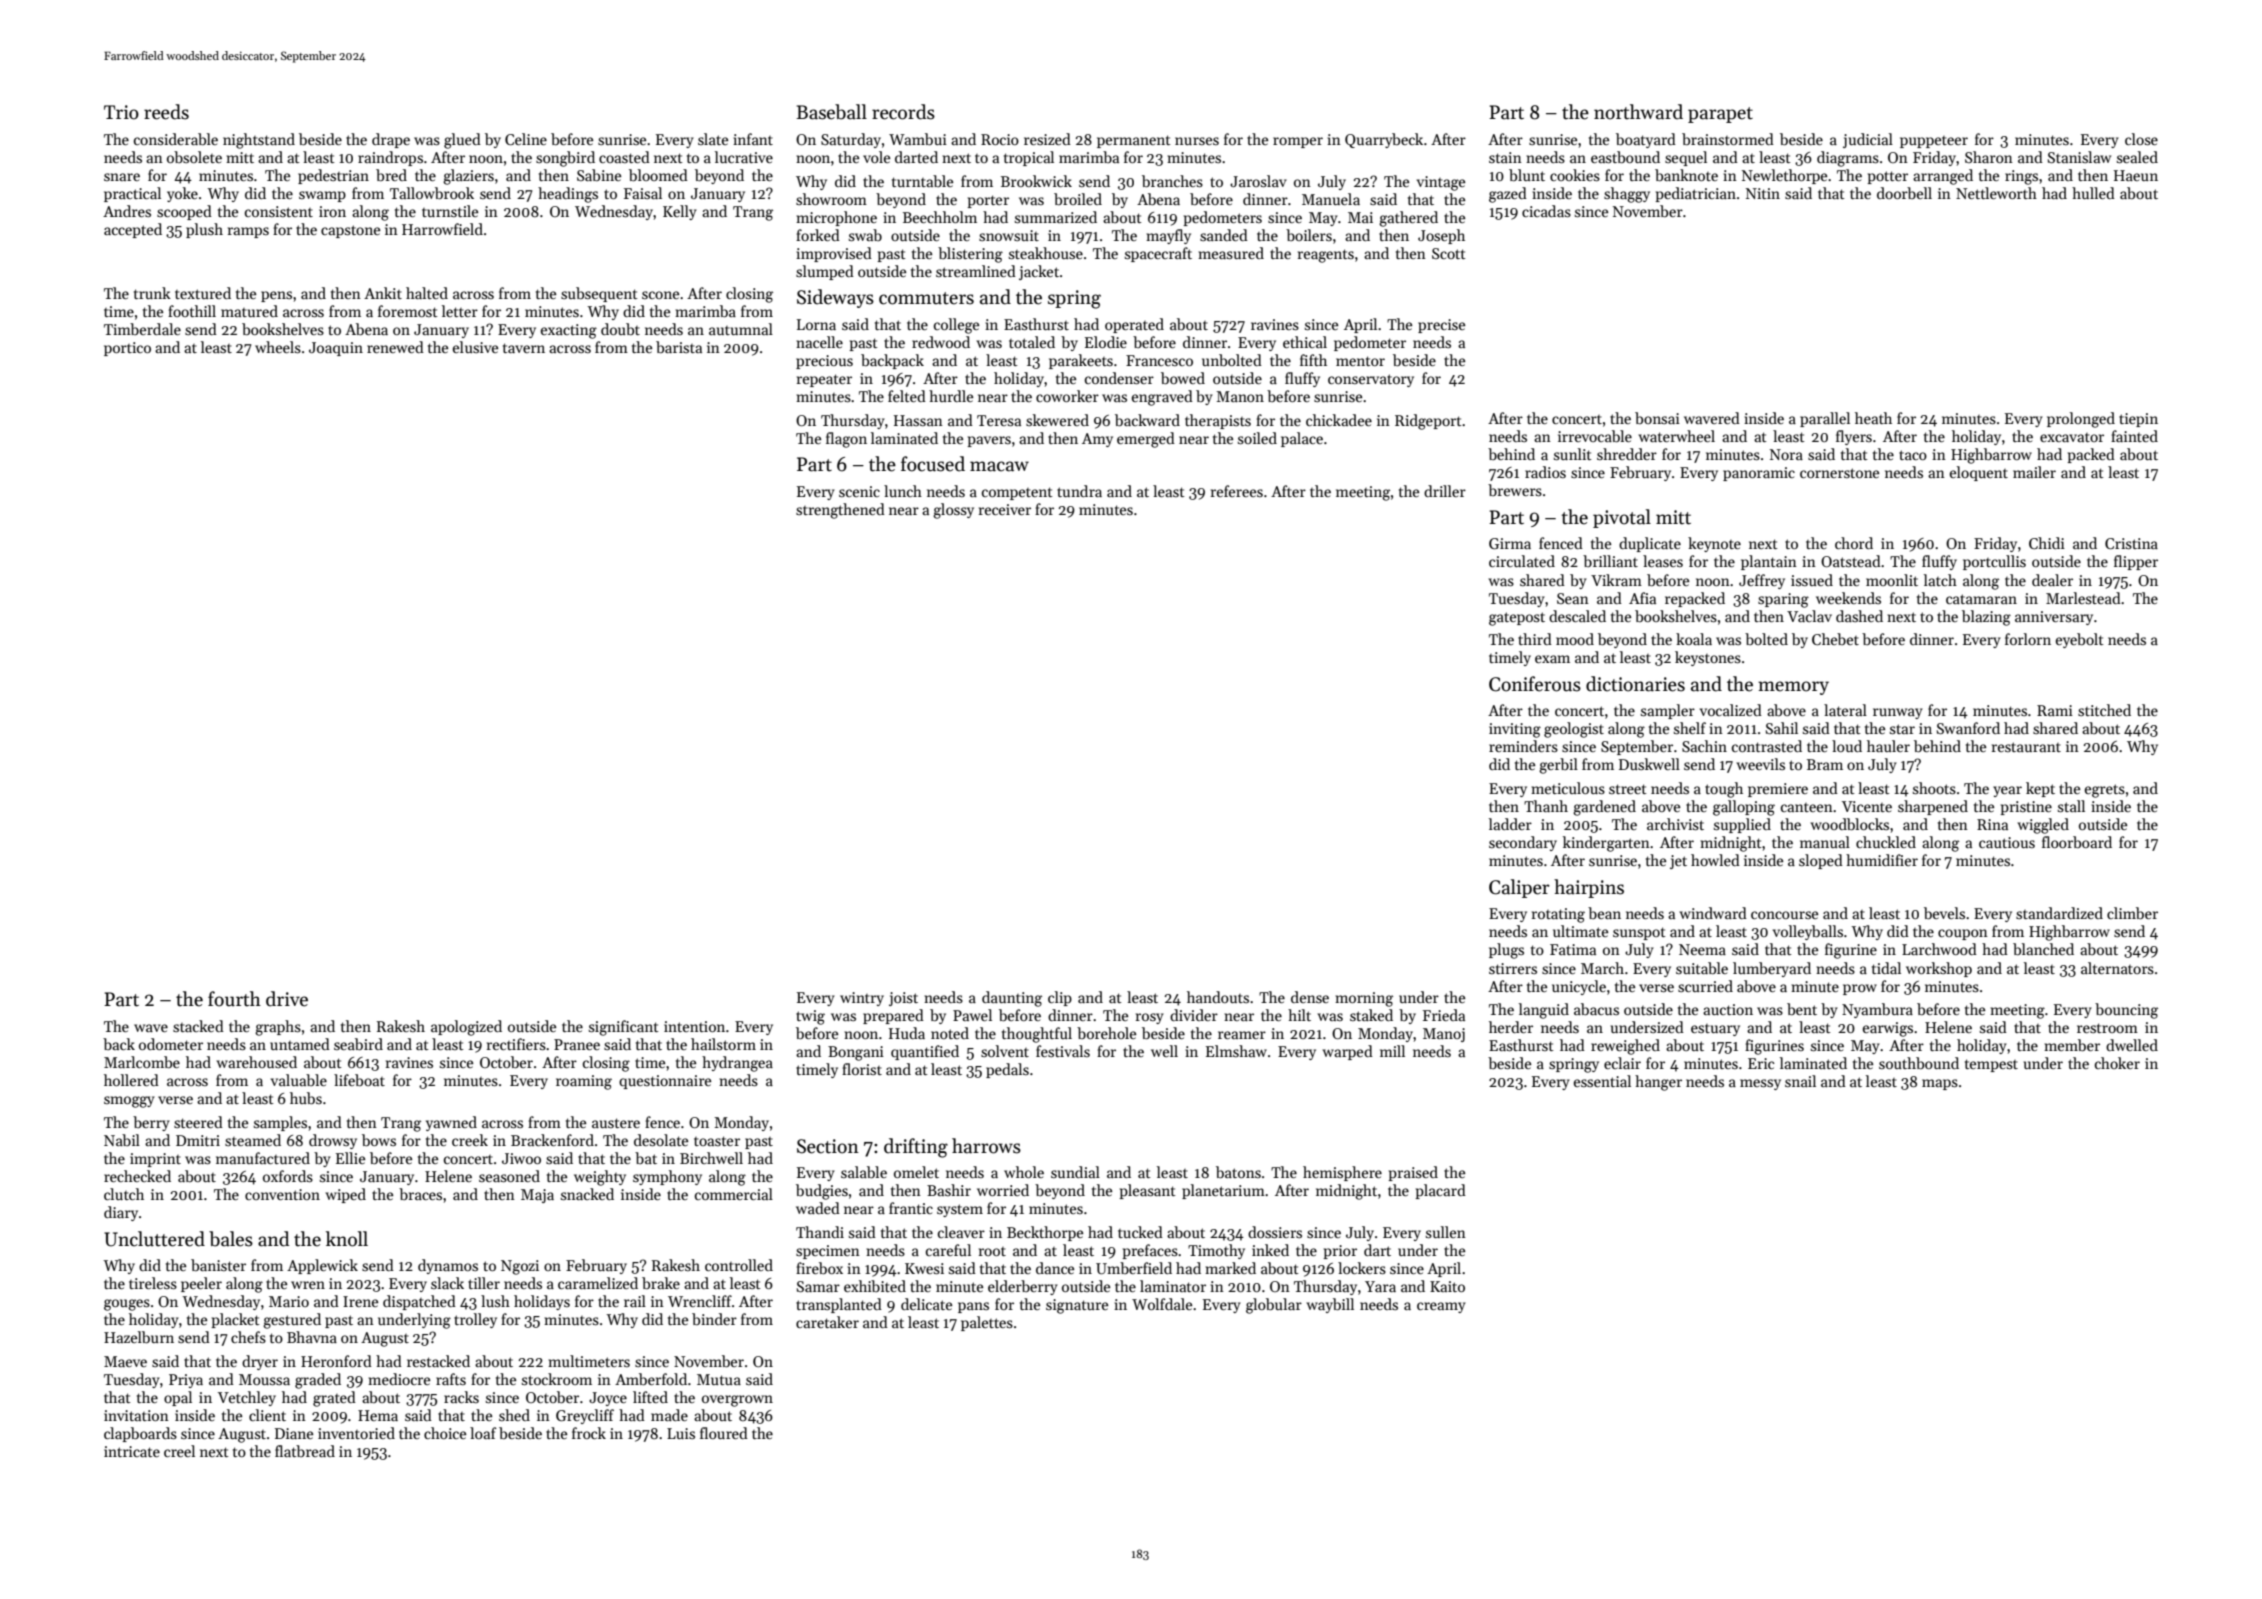 The height and width of the document is (1599, 2262). Describe the element at coordinates (1003, 1190) in the document. I see `worried` at that location.
